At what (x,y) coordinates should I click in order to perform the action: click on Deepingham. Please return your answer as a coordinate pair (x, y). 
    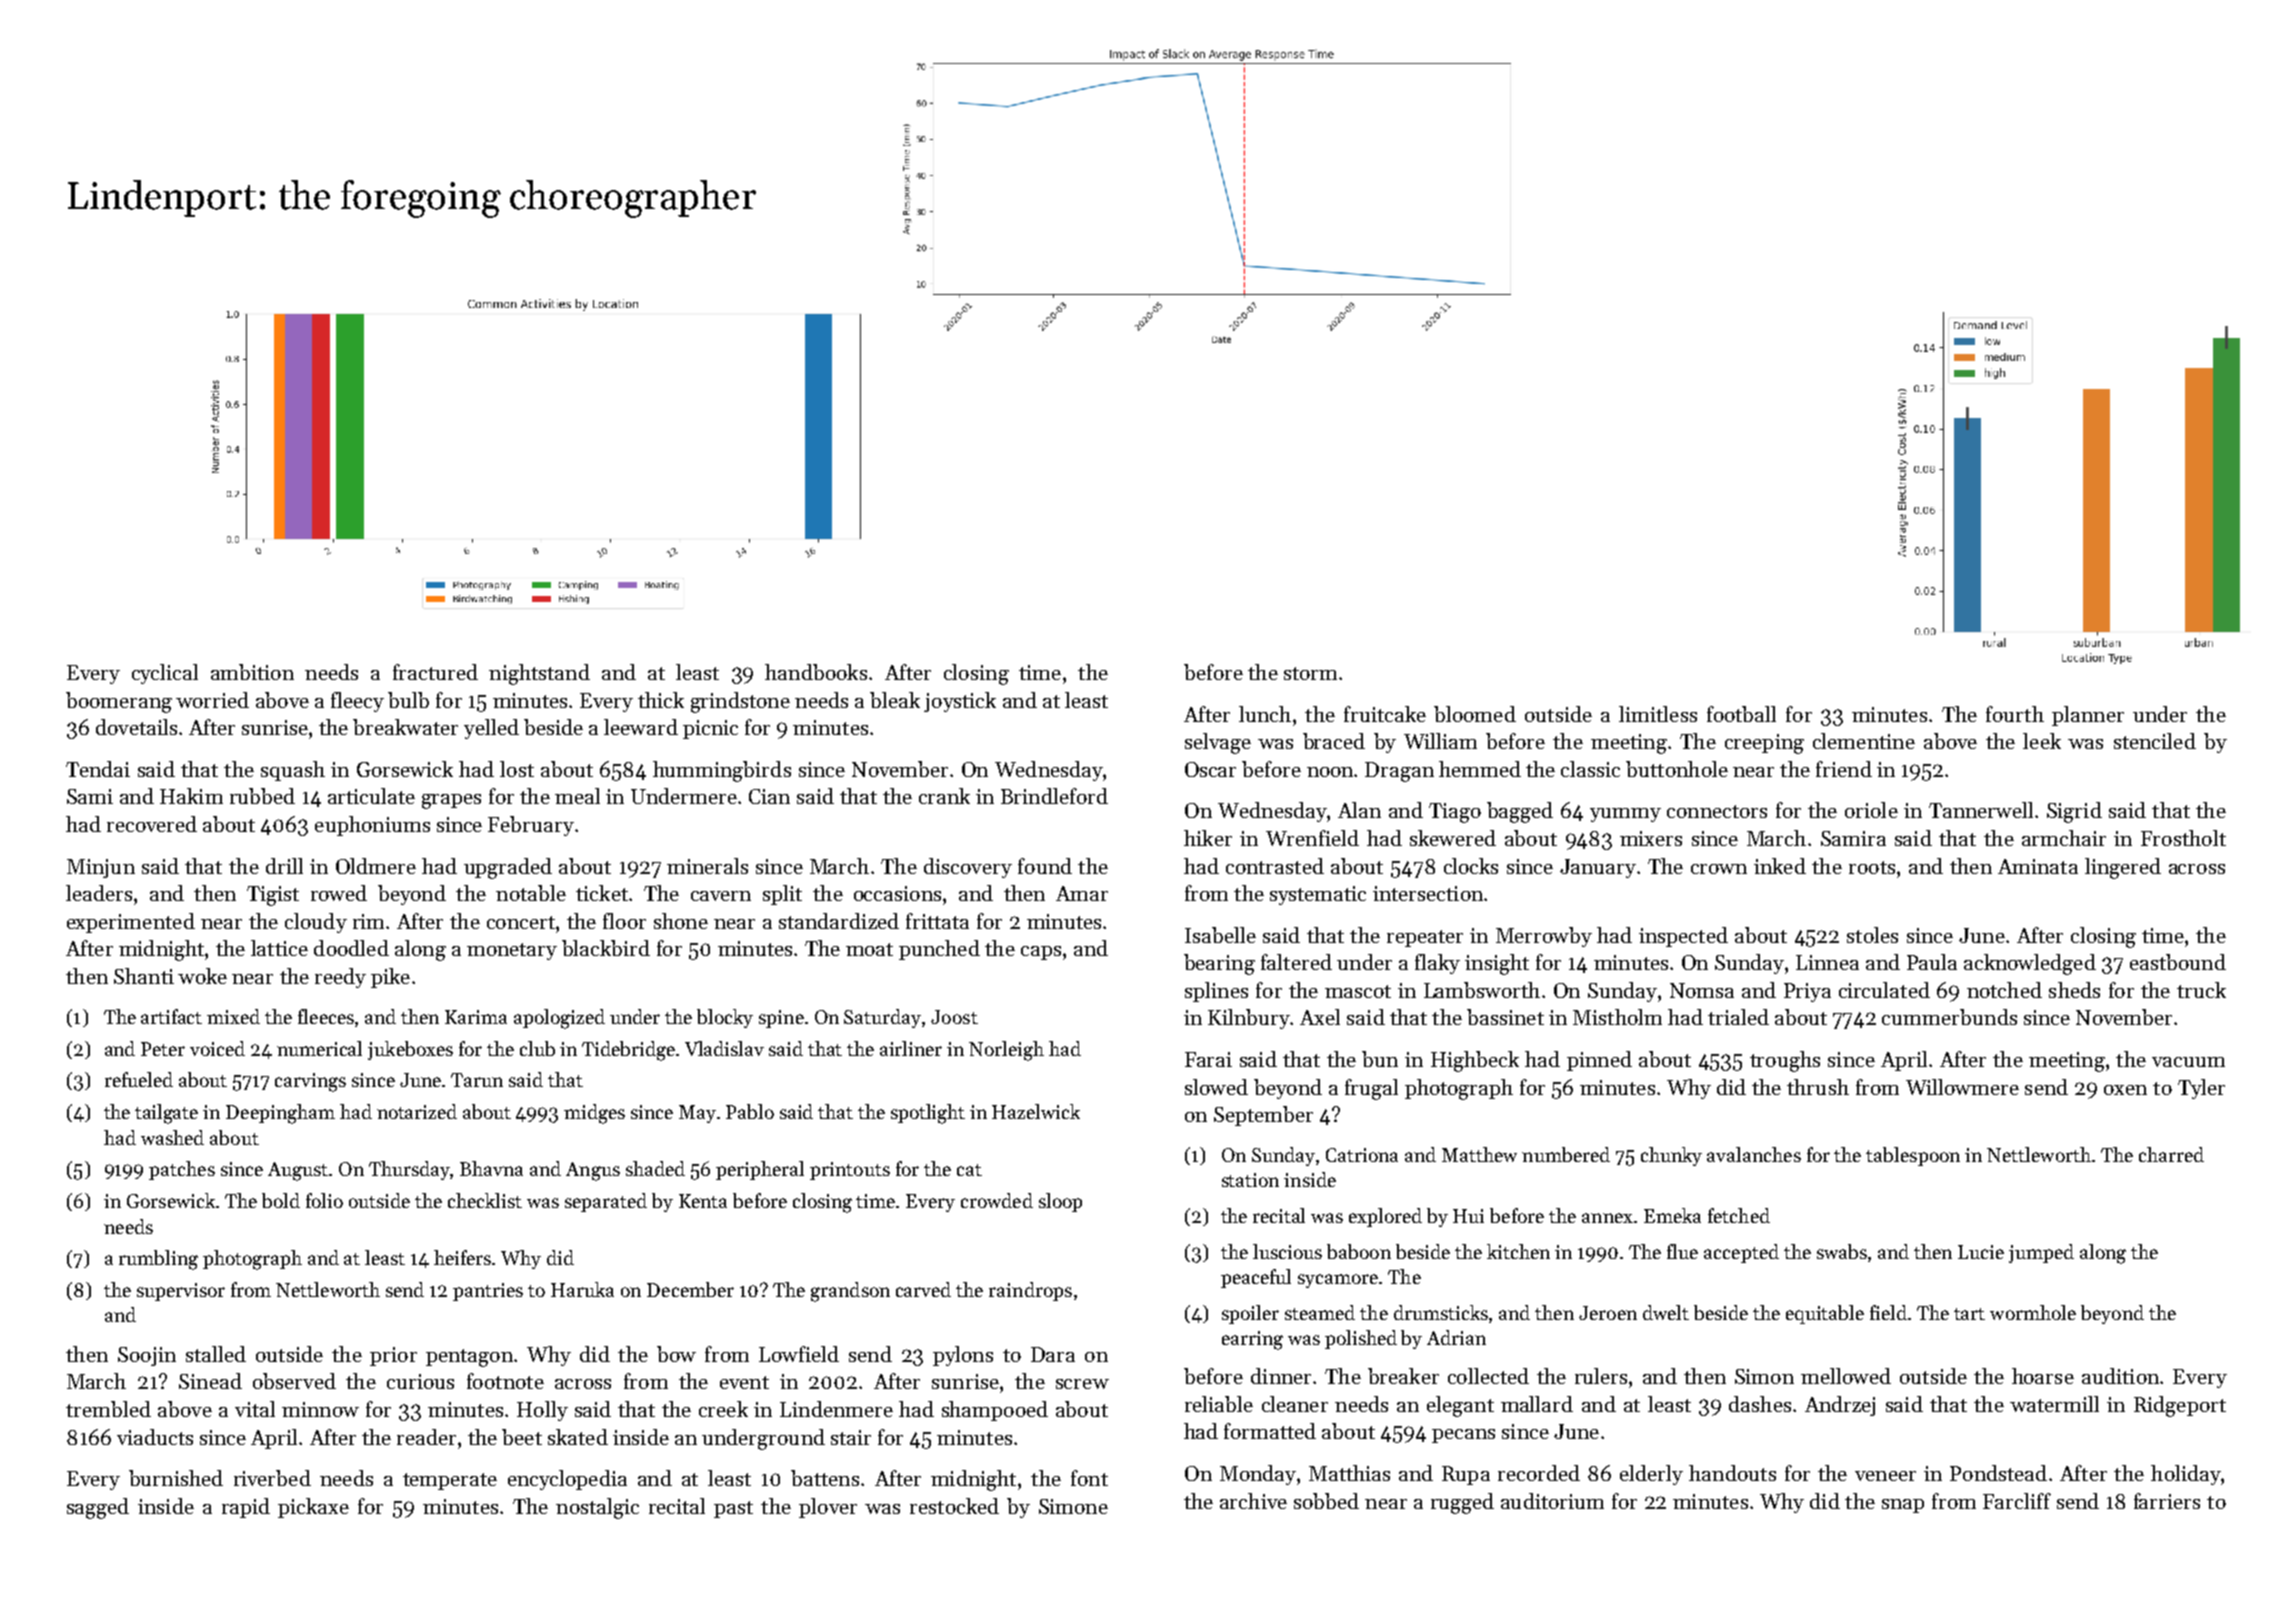
    Looking at the image, I should click on (280, 1114).
